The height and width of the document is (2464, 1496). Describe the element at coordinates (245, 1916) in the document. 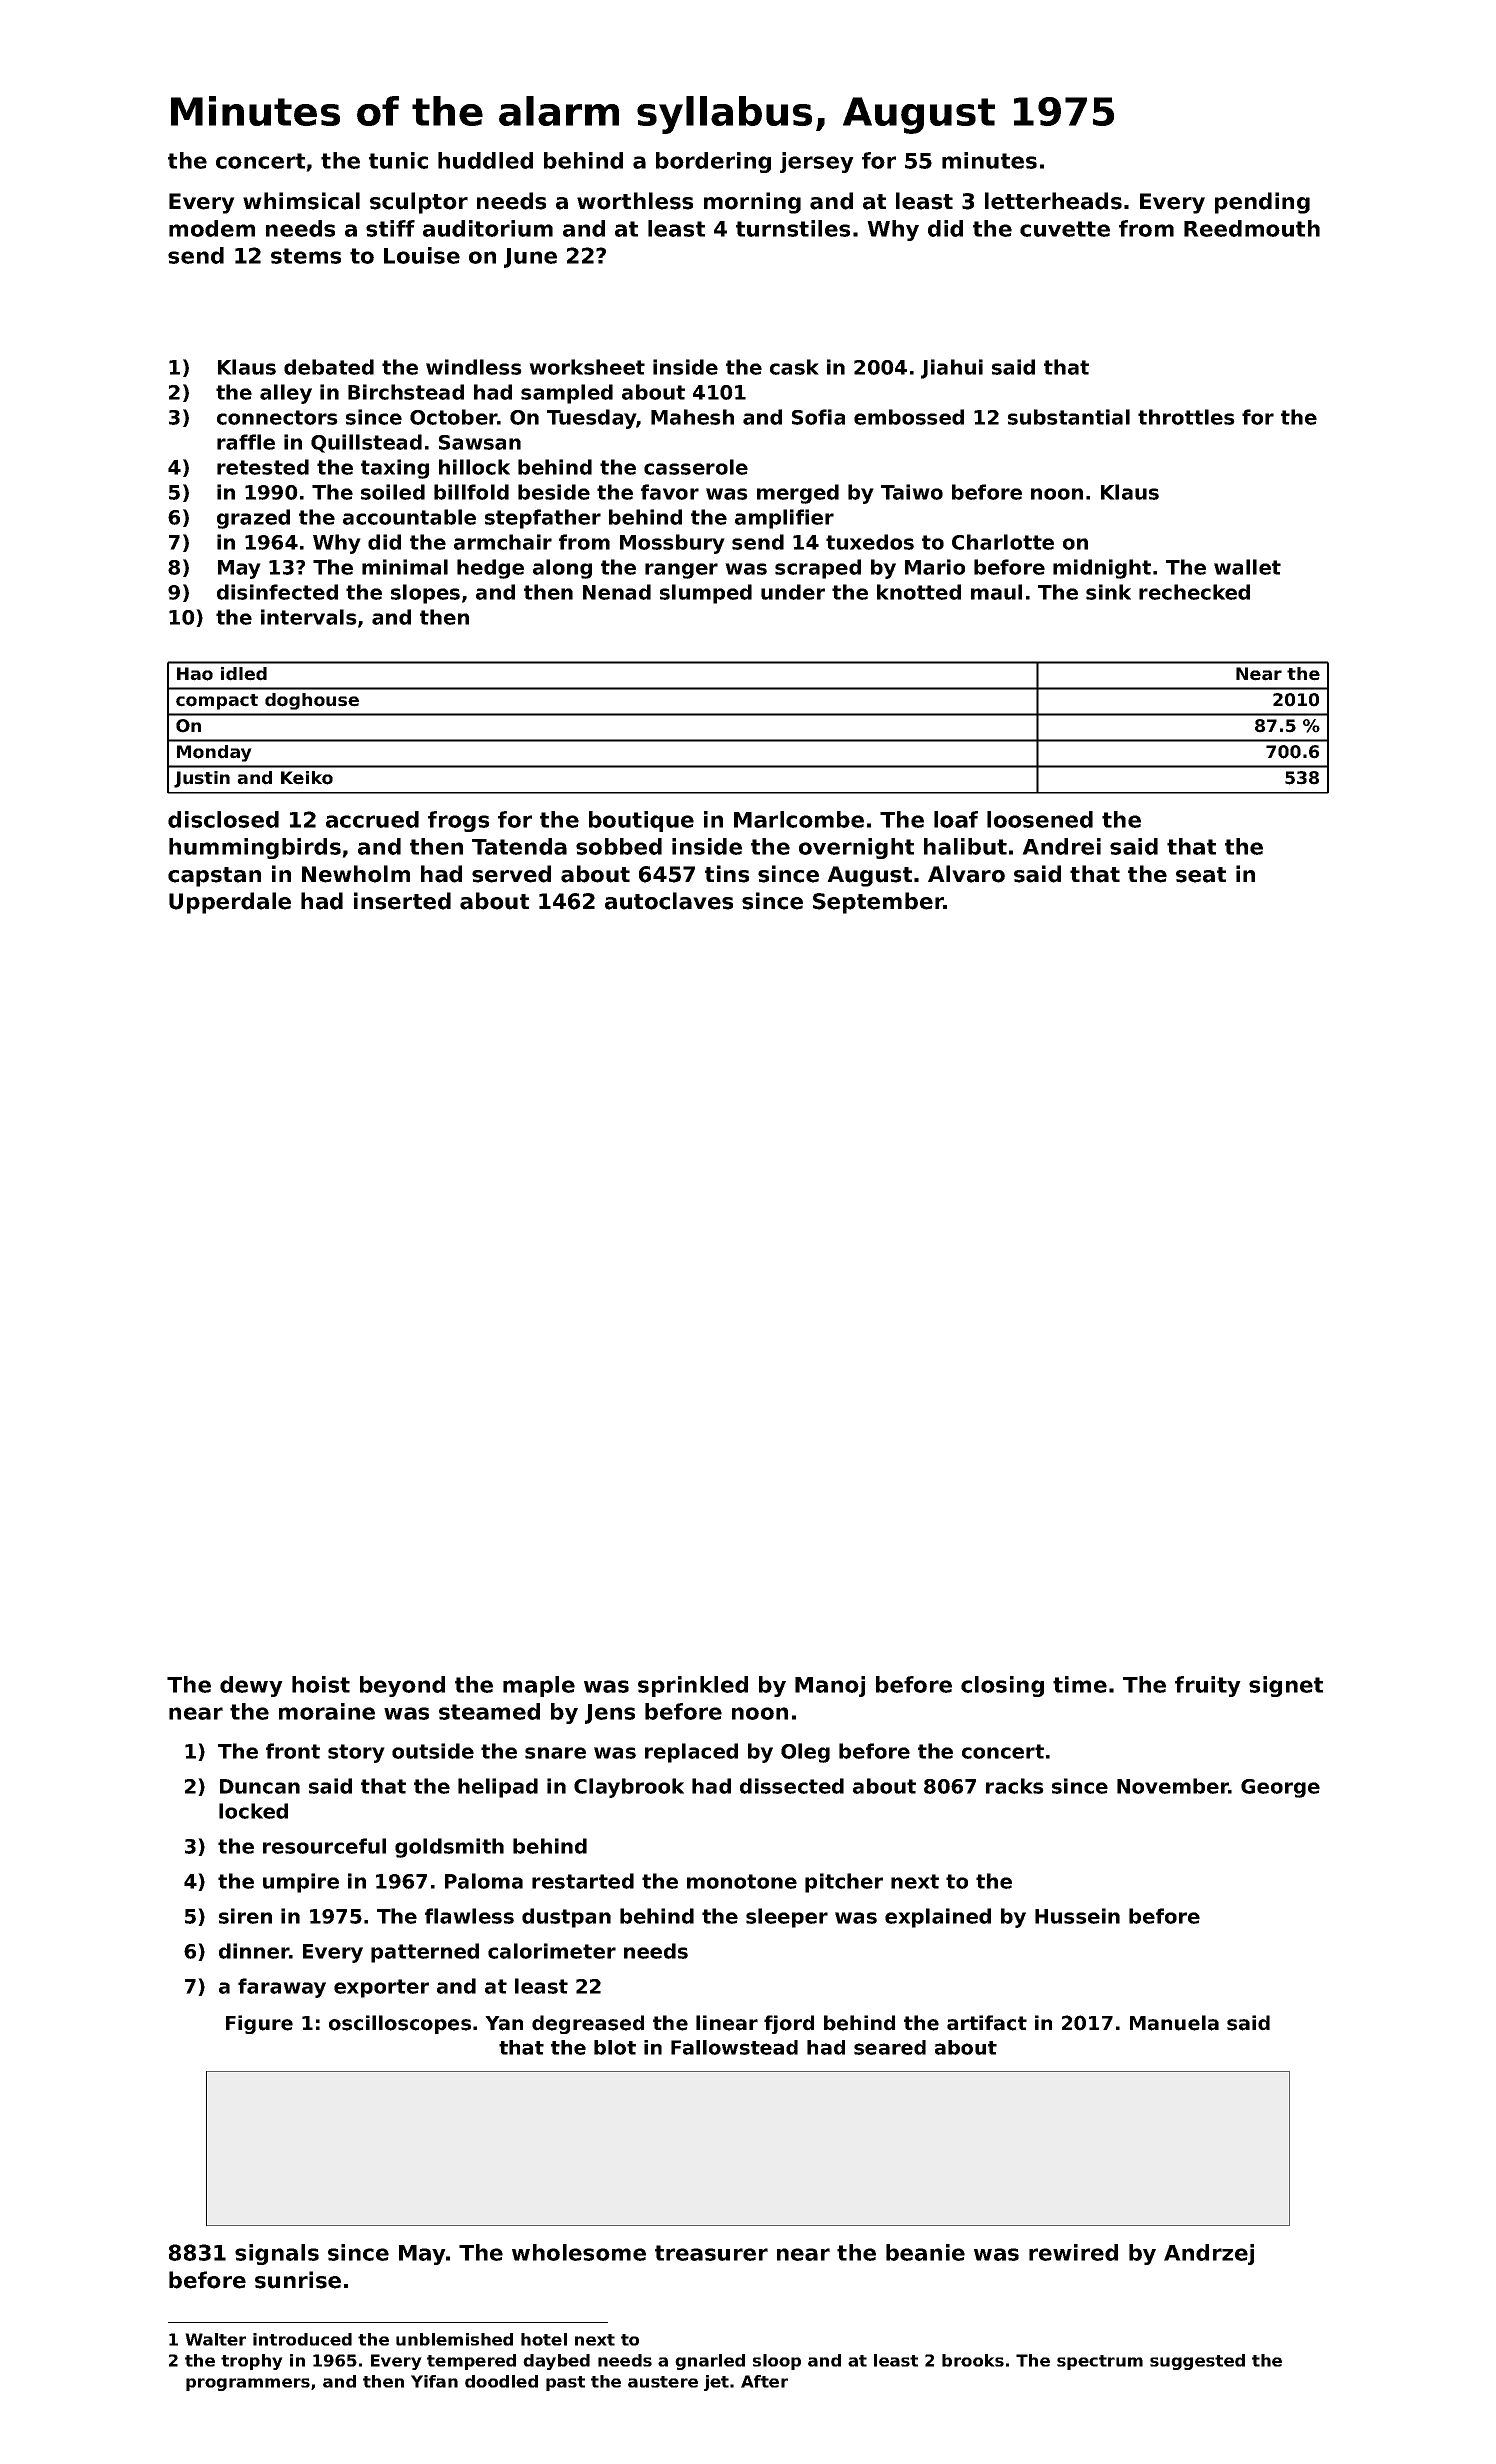

I see `siren` at that location.
